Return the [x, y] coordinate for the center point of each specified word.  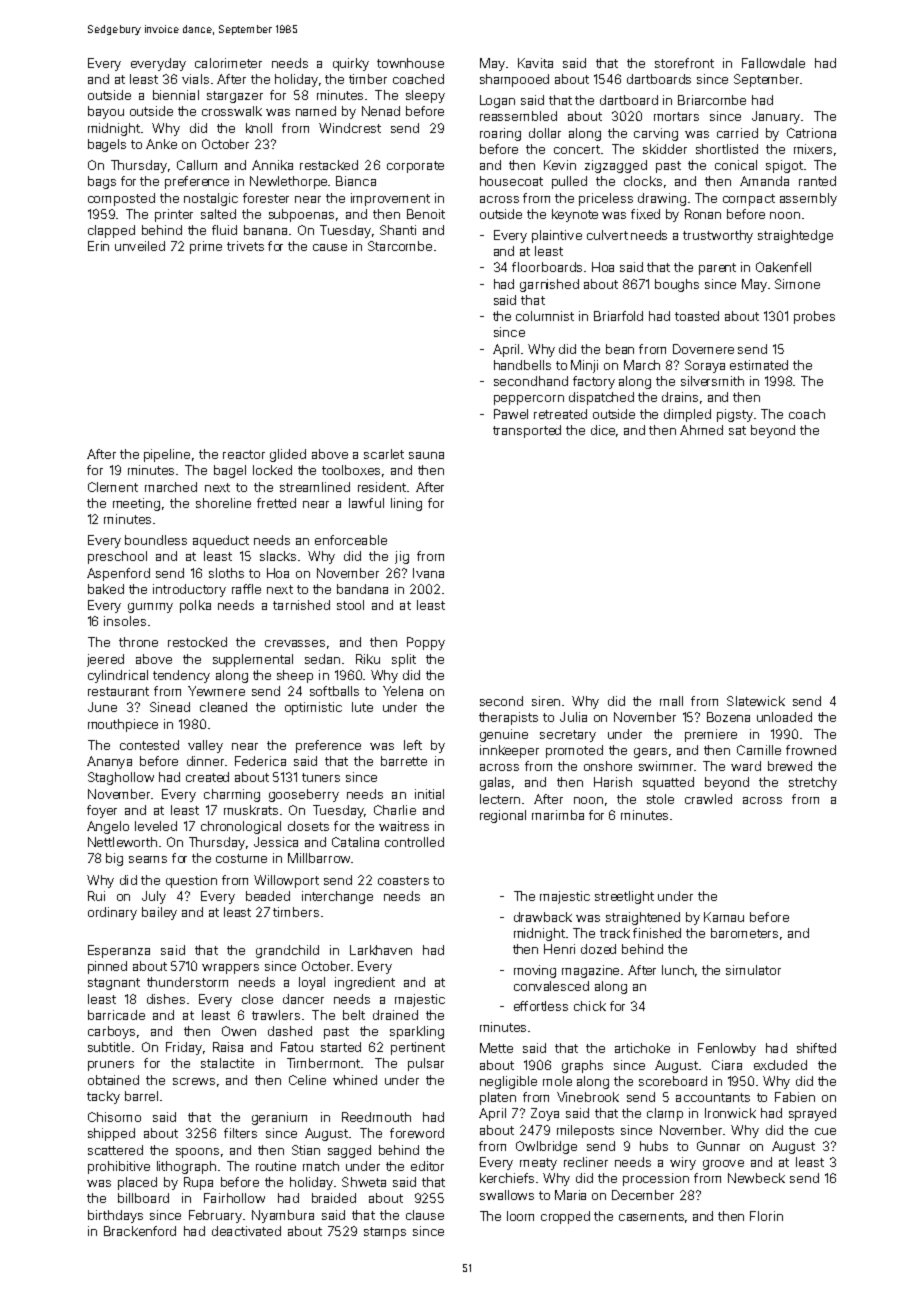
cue [825, 1131]
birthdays [115, 1216]
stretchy [813, 783]
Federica [260, 761]
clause [425, 1215]
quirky [351, 64]
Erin [98, 246]
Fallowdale [773, 63]
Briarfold [618, 316]
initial [429, 794]
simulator [753, 970]
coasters [403, 880]
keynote [575, 215]
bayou [106, 112]
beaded [268, 896]
